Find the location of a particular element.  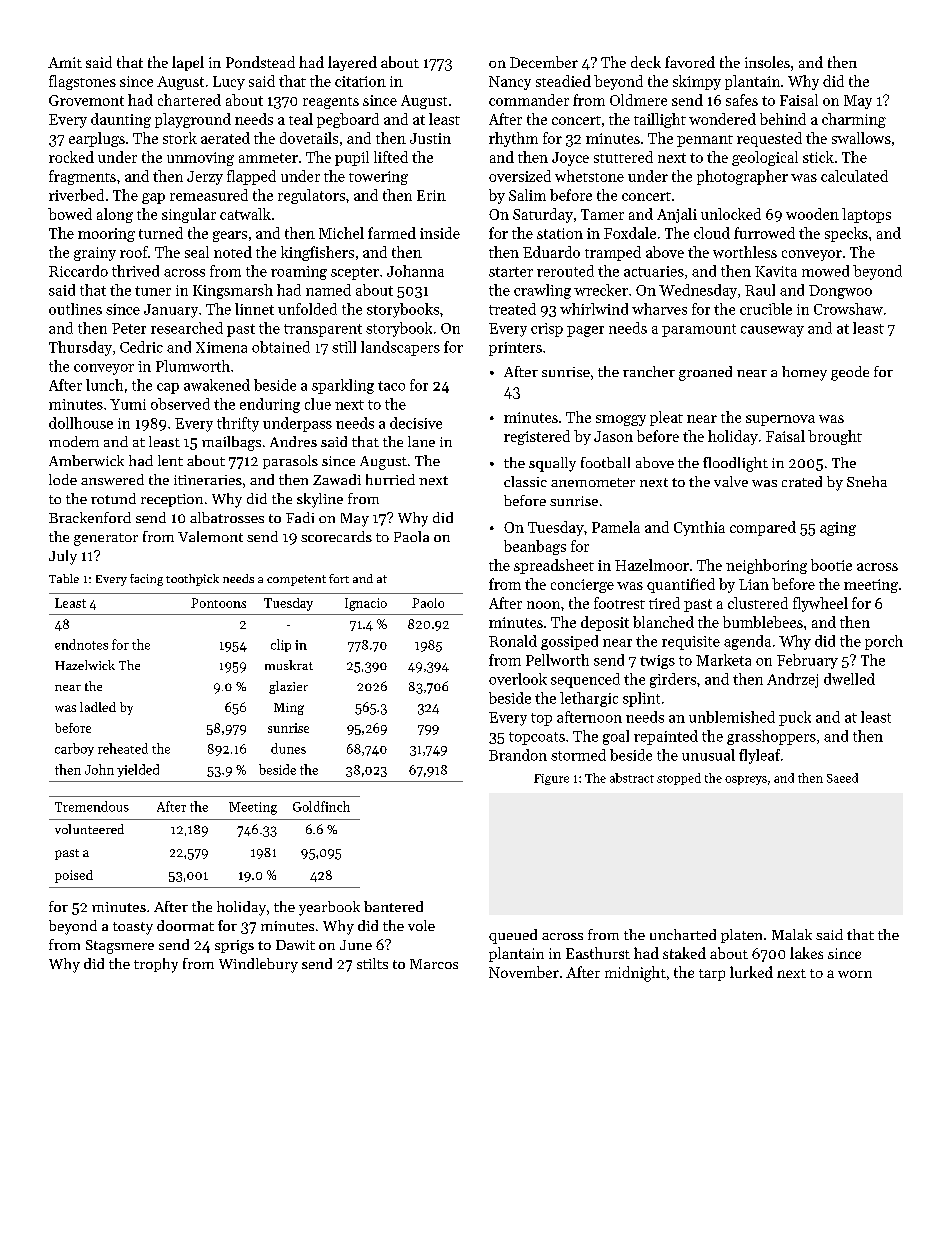

stilts is located at coordinates (372, 963).
